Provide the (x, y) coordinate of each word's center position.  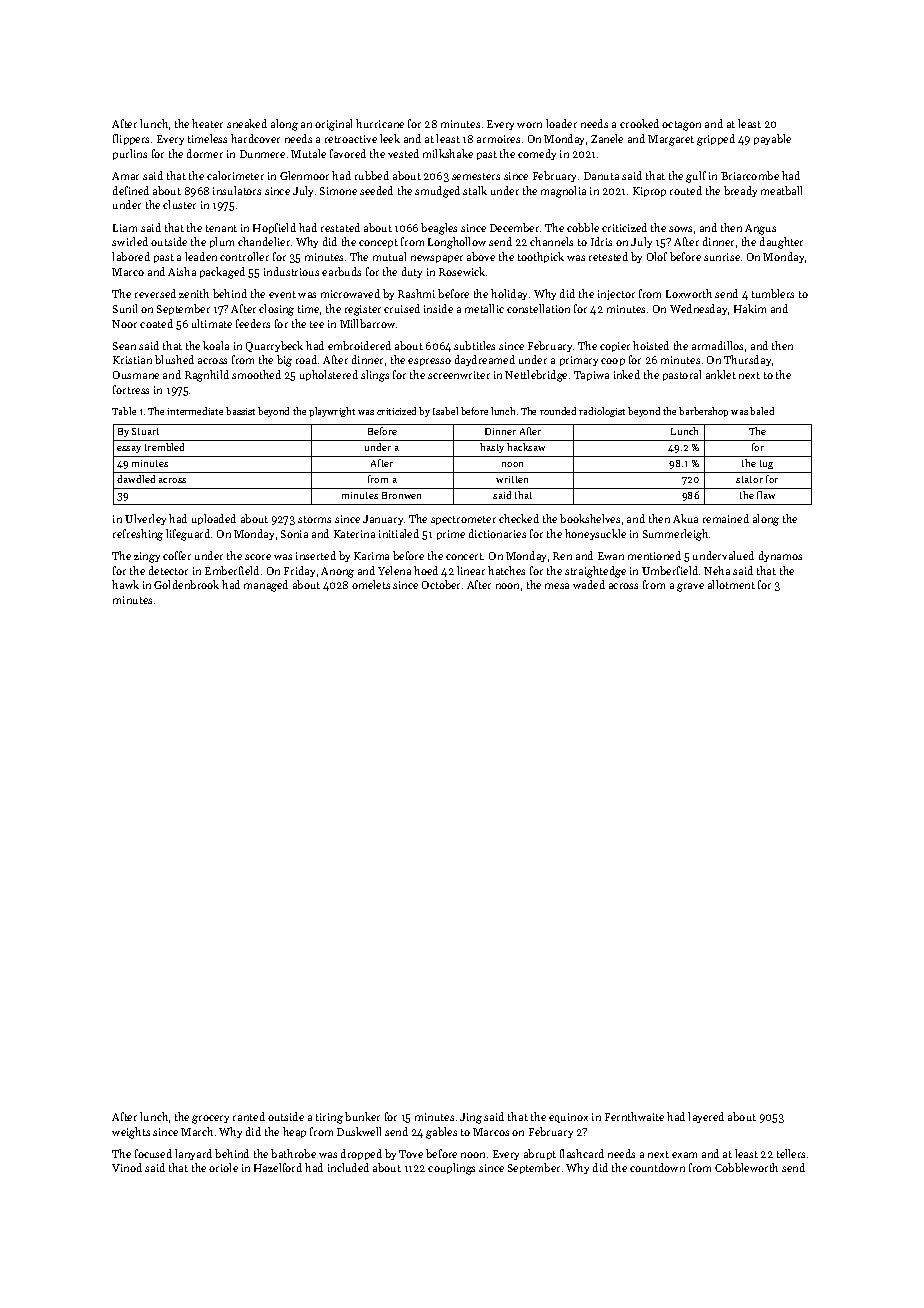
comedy (537, 154)
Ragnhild (207, 376)
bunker (362, 1116)
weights (131, 1133)
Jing (471, 1118)
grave (690, 587)
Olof (657, 256)
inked (627, 374)
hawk (125, 584)
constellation (538, 308)
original (333, 125)
